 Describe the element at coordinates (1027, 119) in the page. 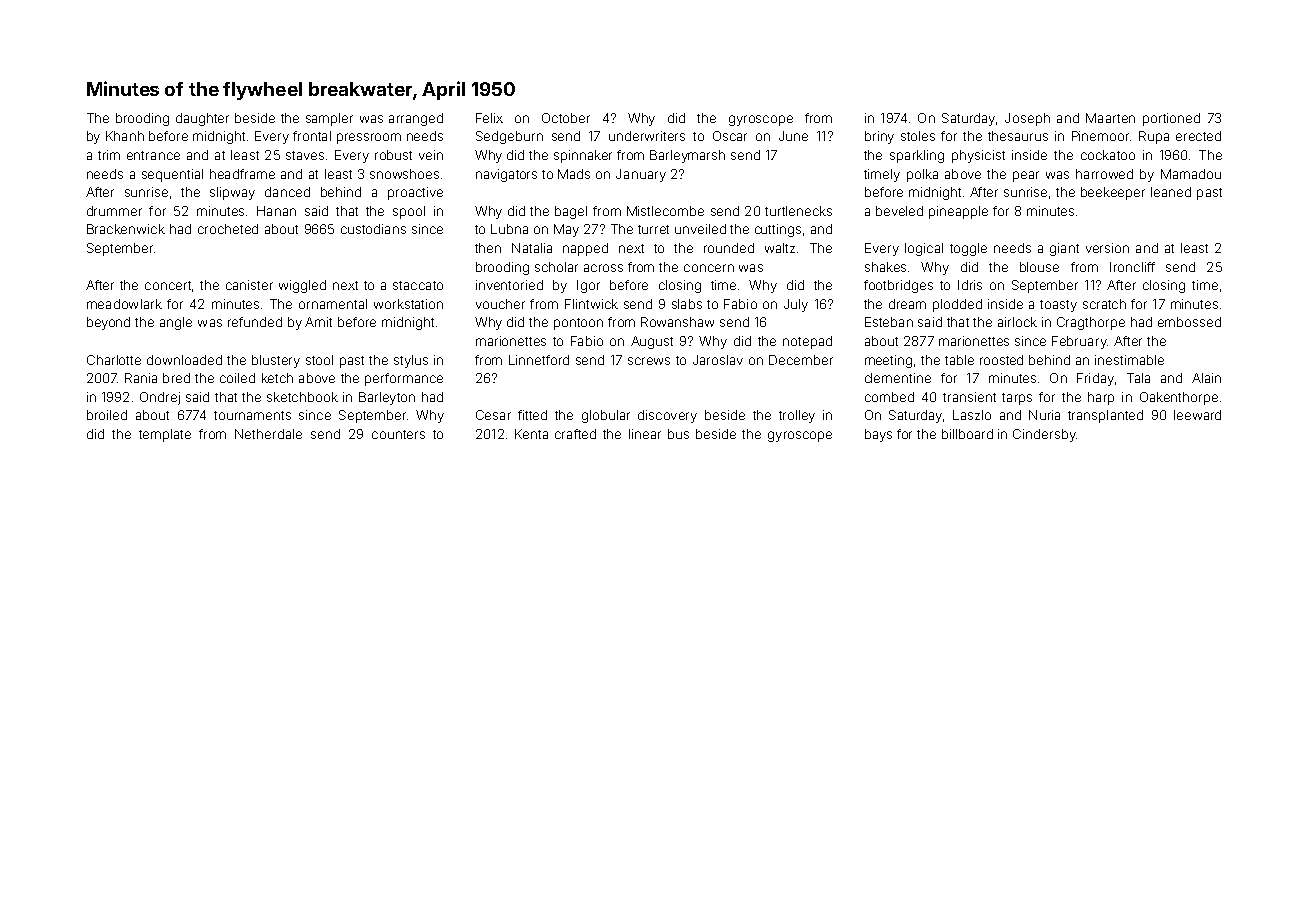

I see `Joseph` at that location.
